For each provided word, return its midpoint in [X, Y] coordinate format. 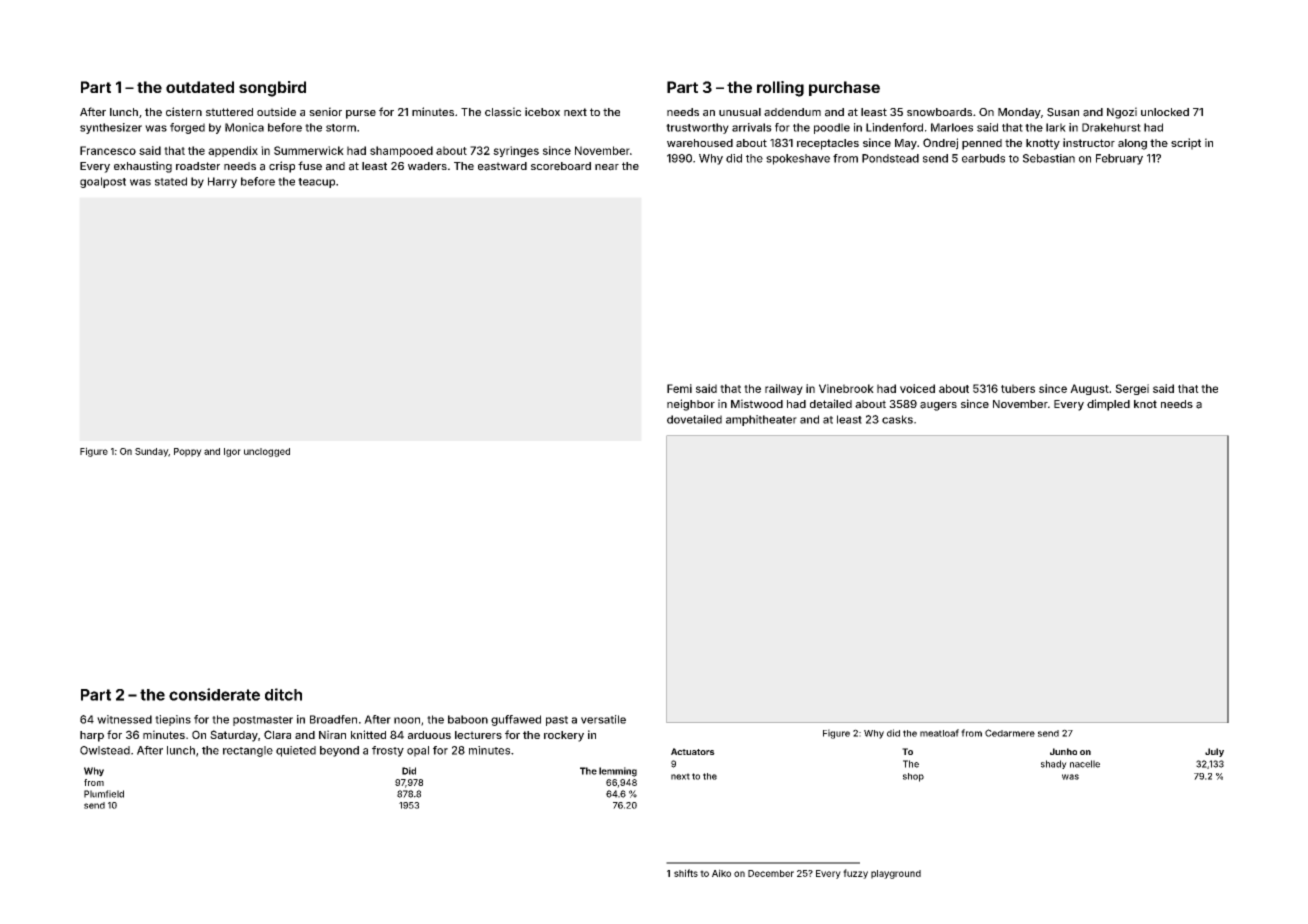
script [1186, 144]
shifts [686, 873]
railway [784, 389]
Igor [232, 452]
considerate [214, 694]
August [1089, 389]
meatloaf [939, 733]
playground [896, 874]
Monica [244, 127]
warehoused [700, 143]
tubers [1018, 388]
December [771, 873]
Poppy [188, 452]
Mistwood [757, 404]
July [1214, 752]
